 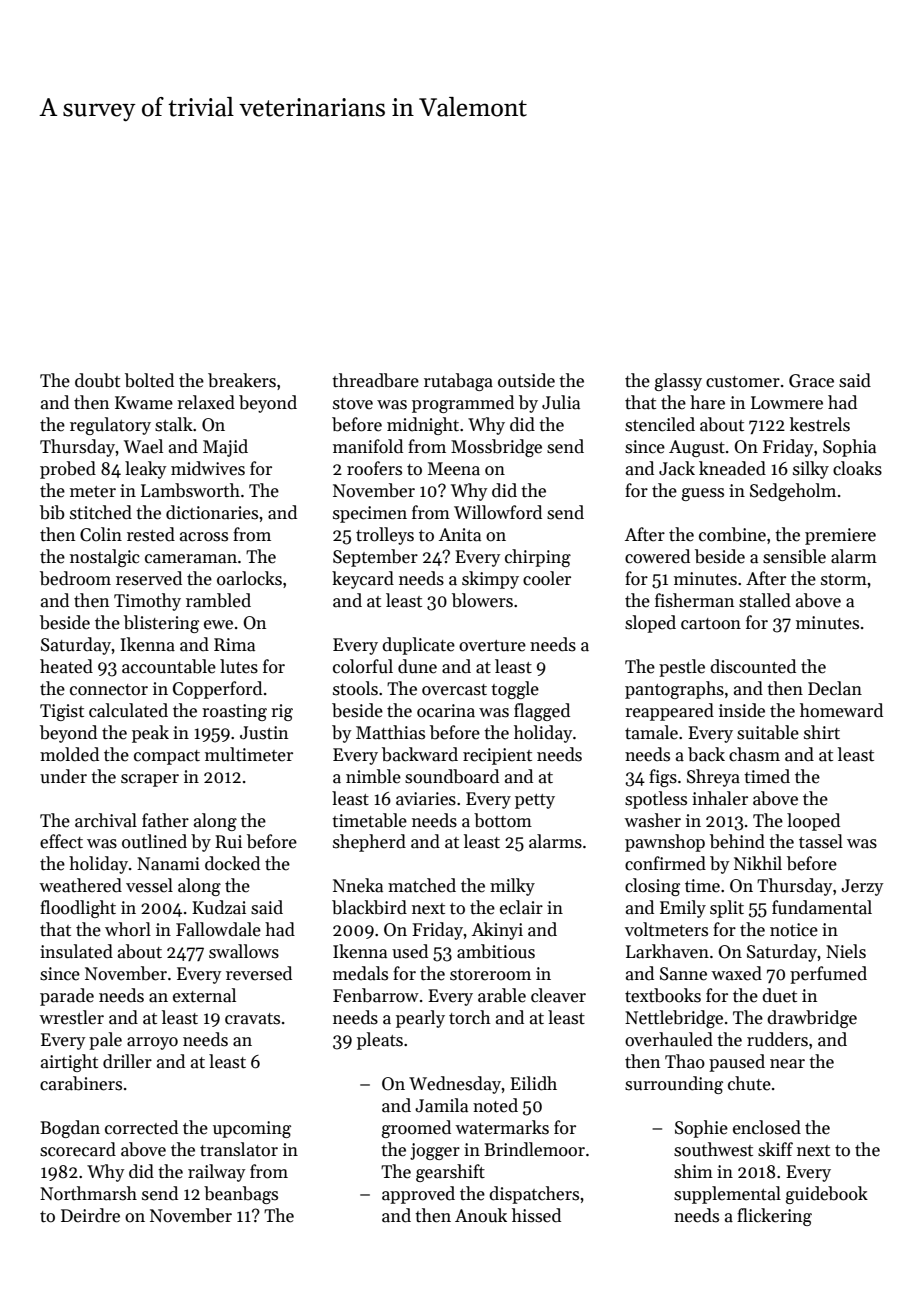 I want to click on flickering, so click(x=774, y=1217).
